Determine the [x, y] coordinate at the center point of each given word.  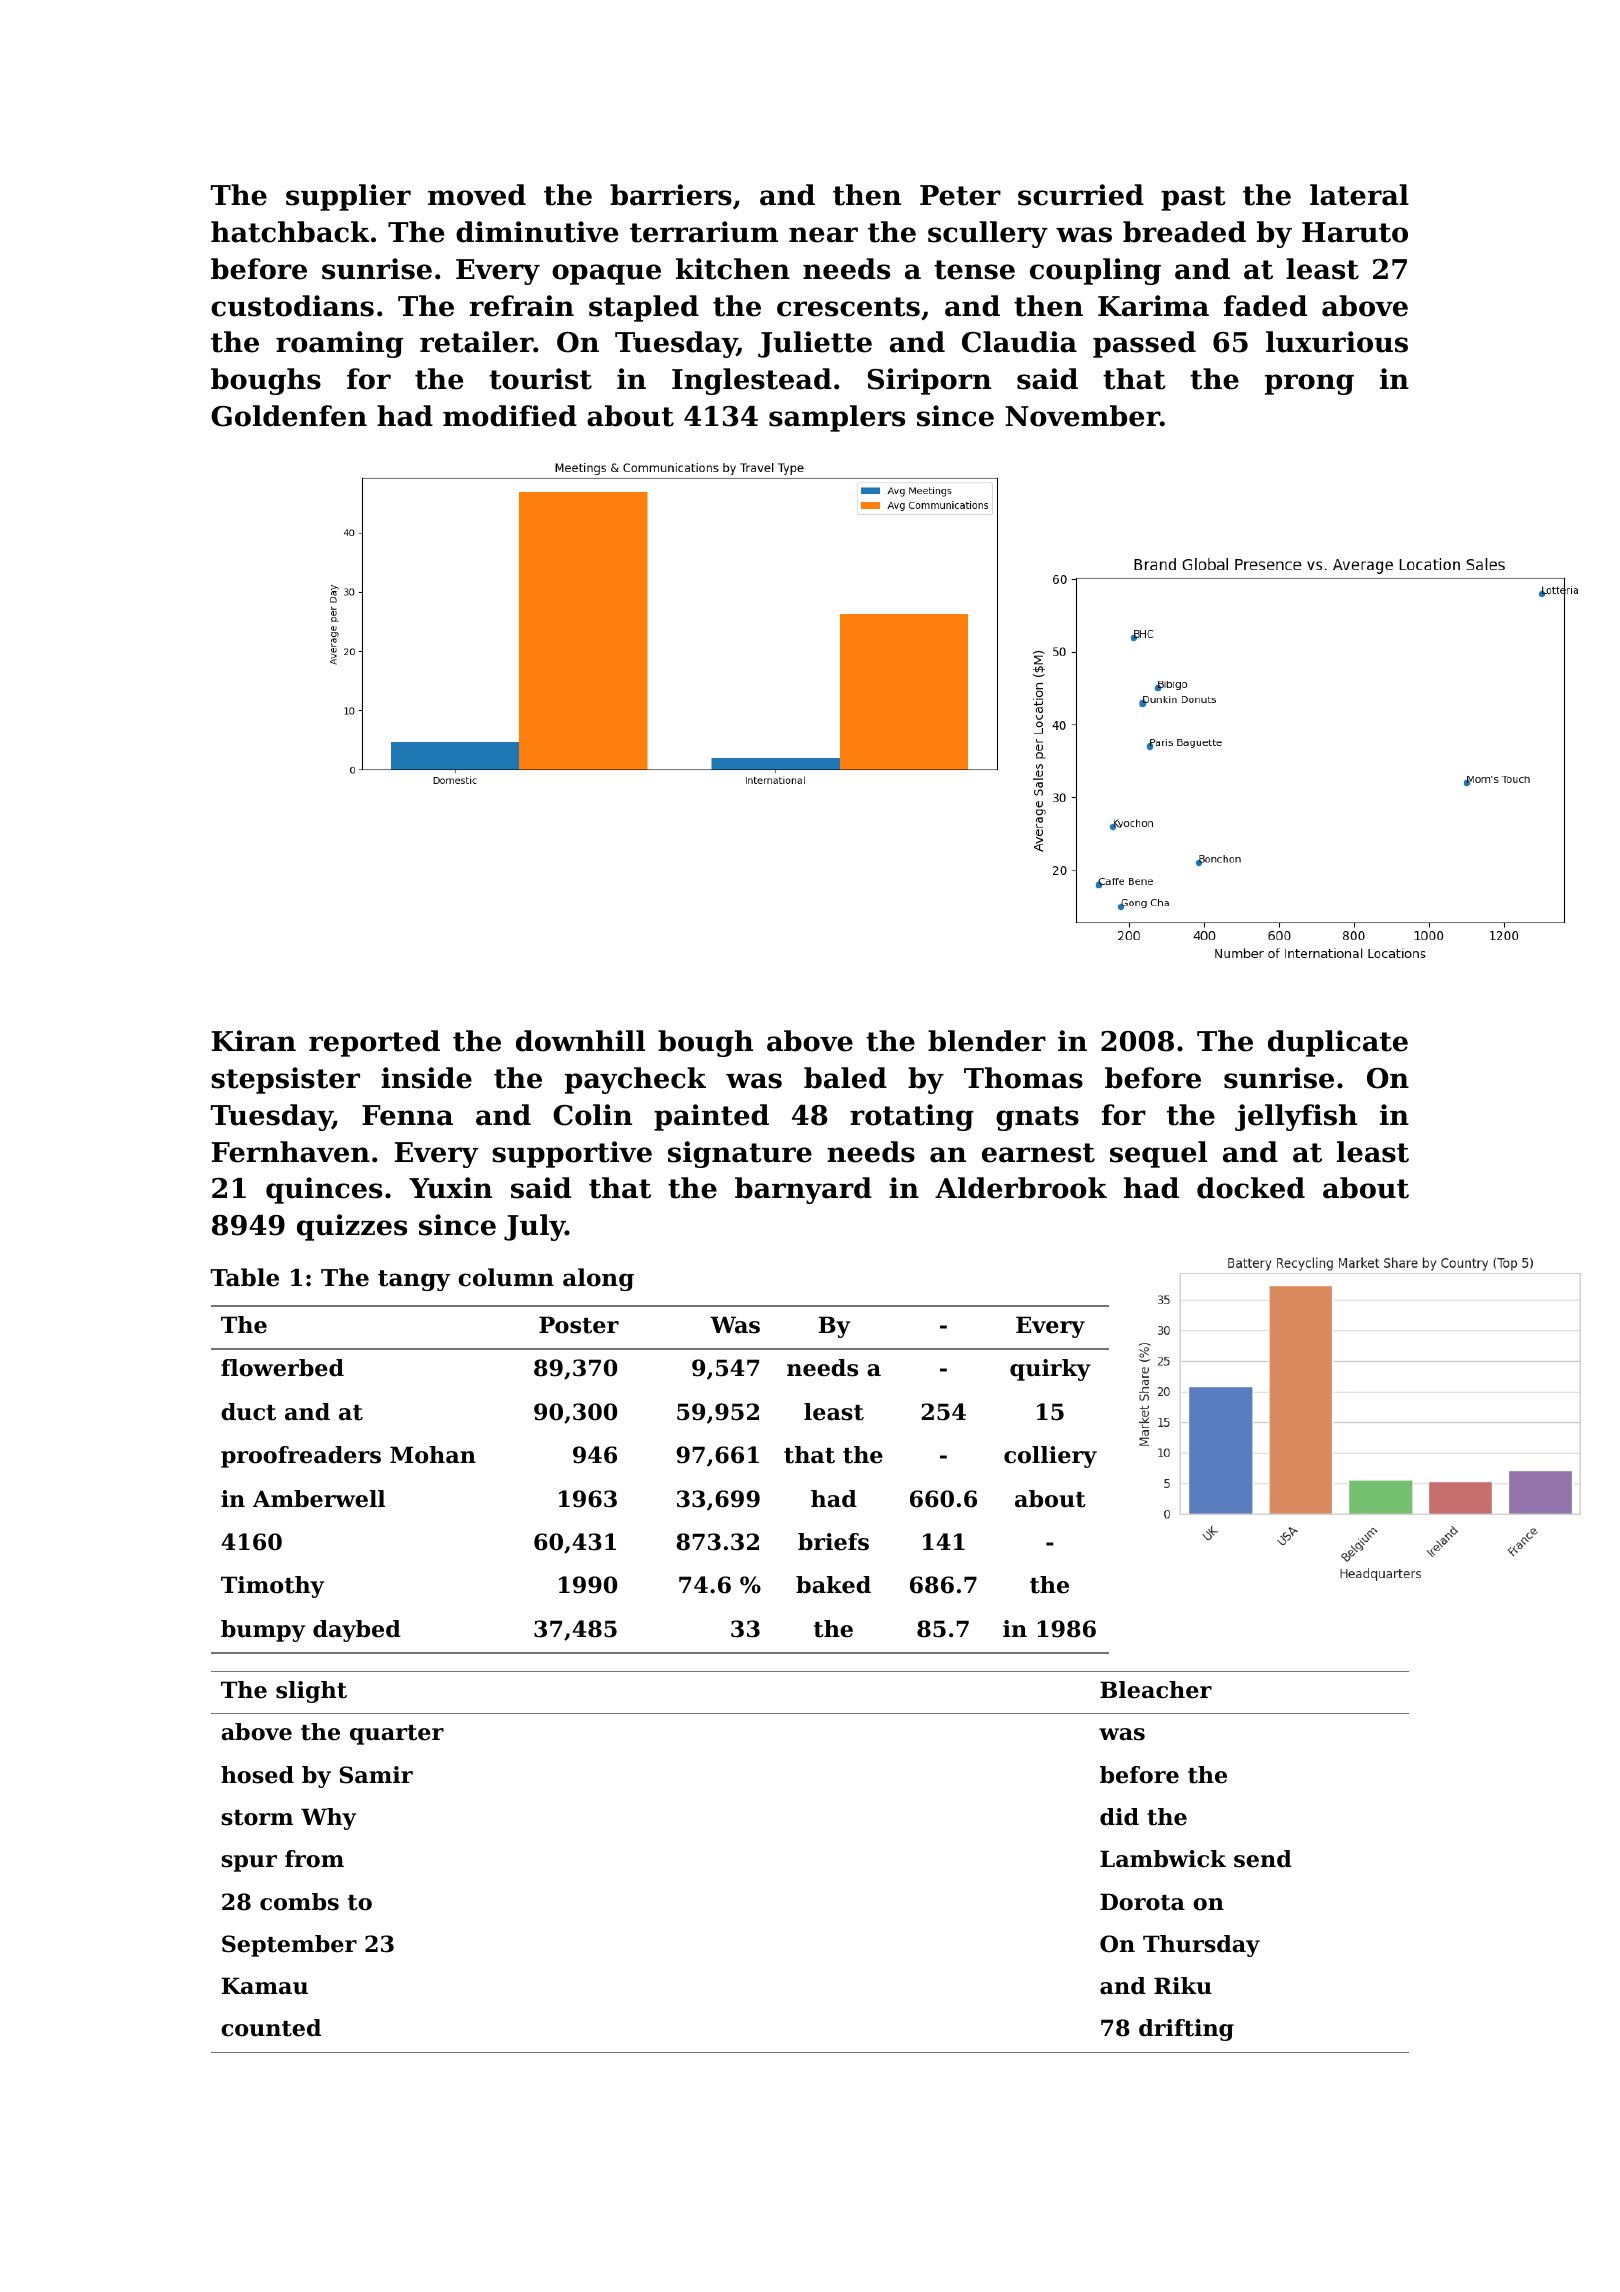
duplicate [1338, 1043]
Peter [960, 195]
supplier [348, 197]
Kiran [254, 1041]
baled [845, 1078]
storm [257, 1818]
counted [271, 2028]
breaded [1184, 232]
